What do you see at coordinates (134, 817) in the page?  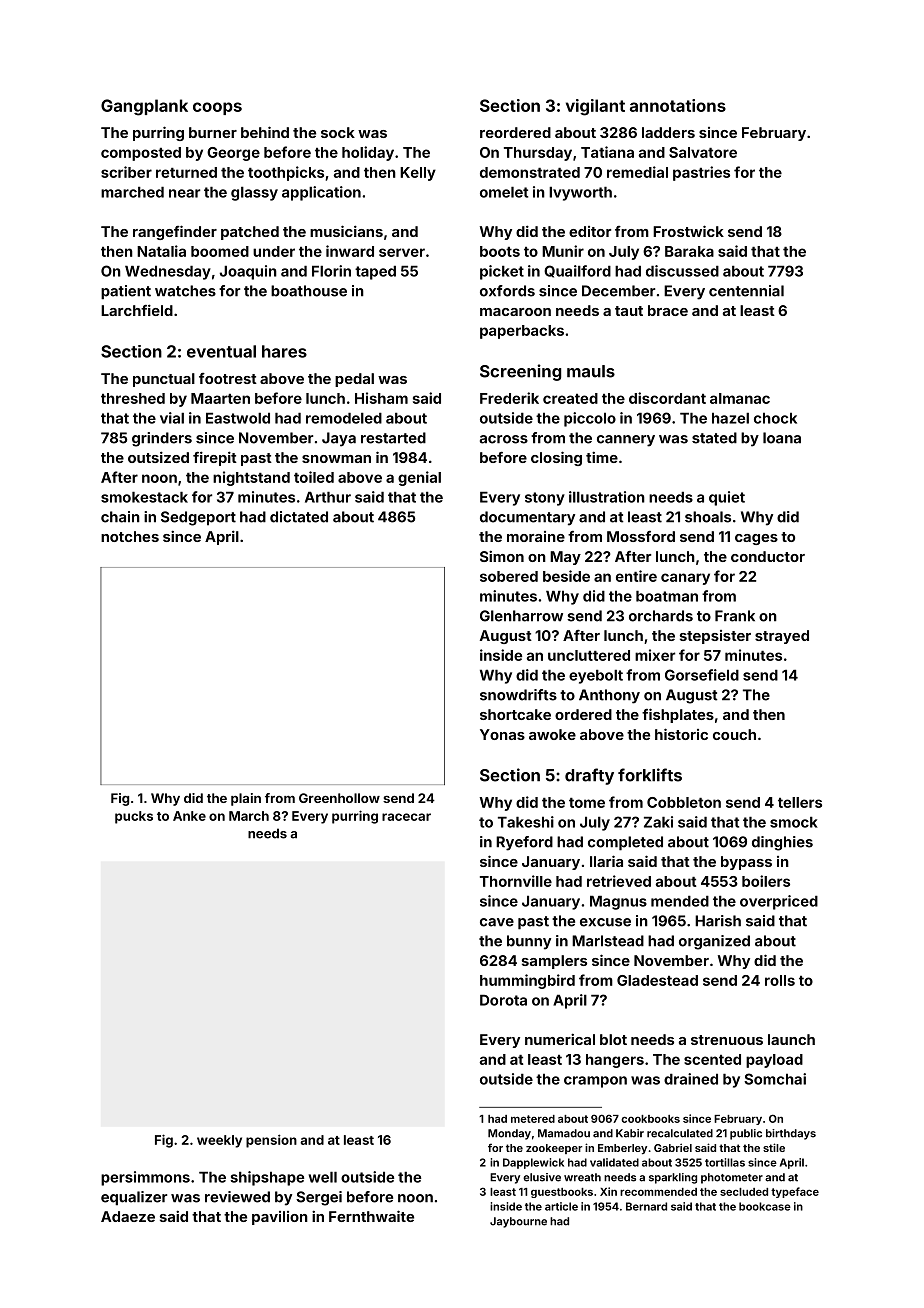 I see `pucks` at bounding box center [134, 817].
